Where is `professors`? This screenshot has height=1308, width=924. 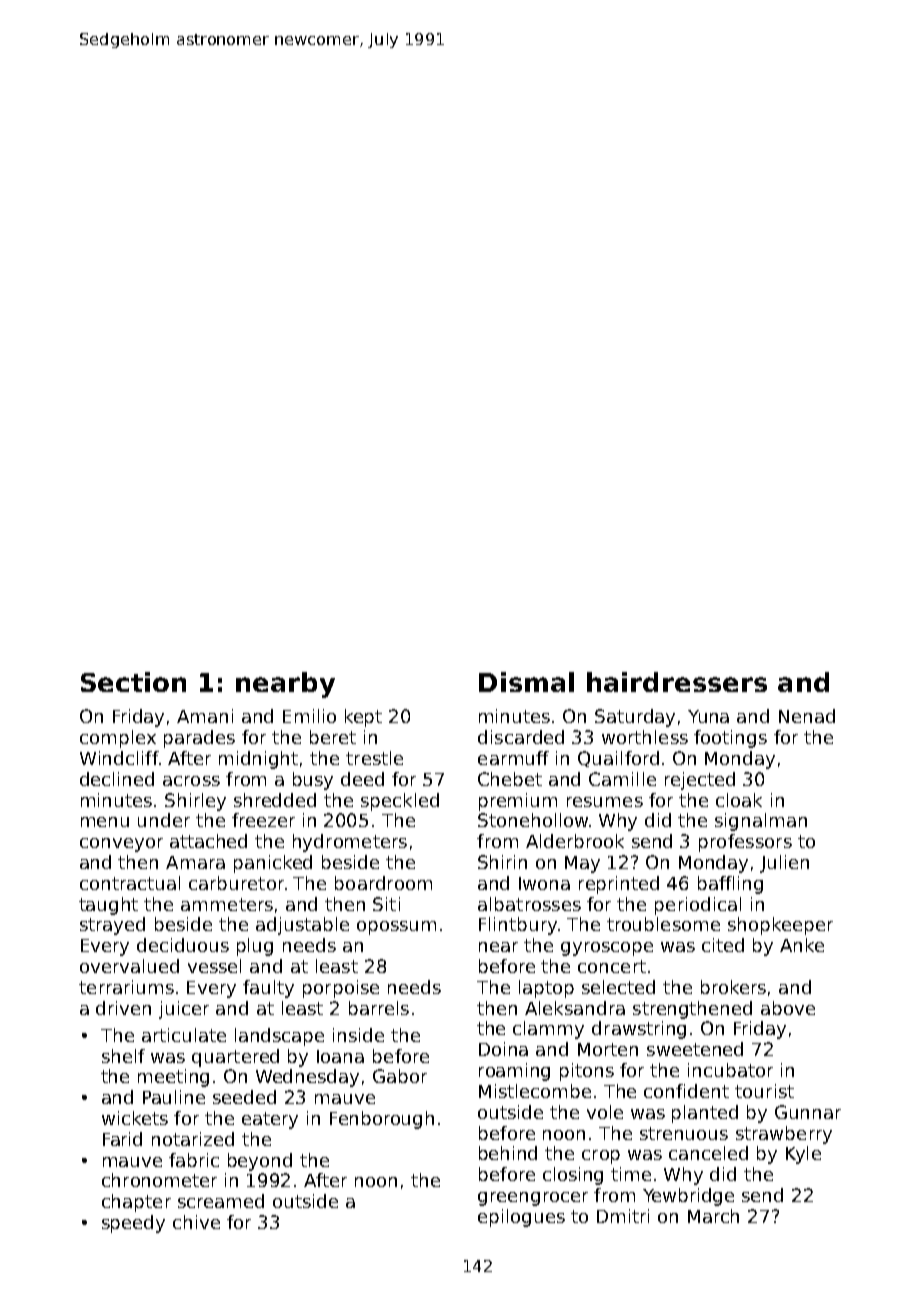 professors is located at coordinates (745, 843).
